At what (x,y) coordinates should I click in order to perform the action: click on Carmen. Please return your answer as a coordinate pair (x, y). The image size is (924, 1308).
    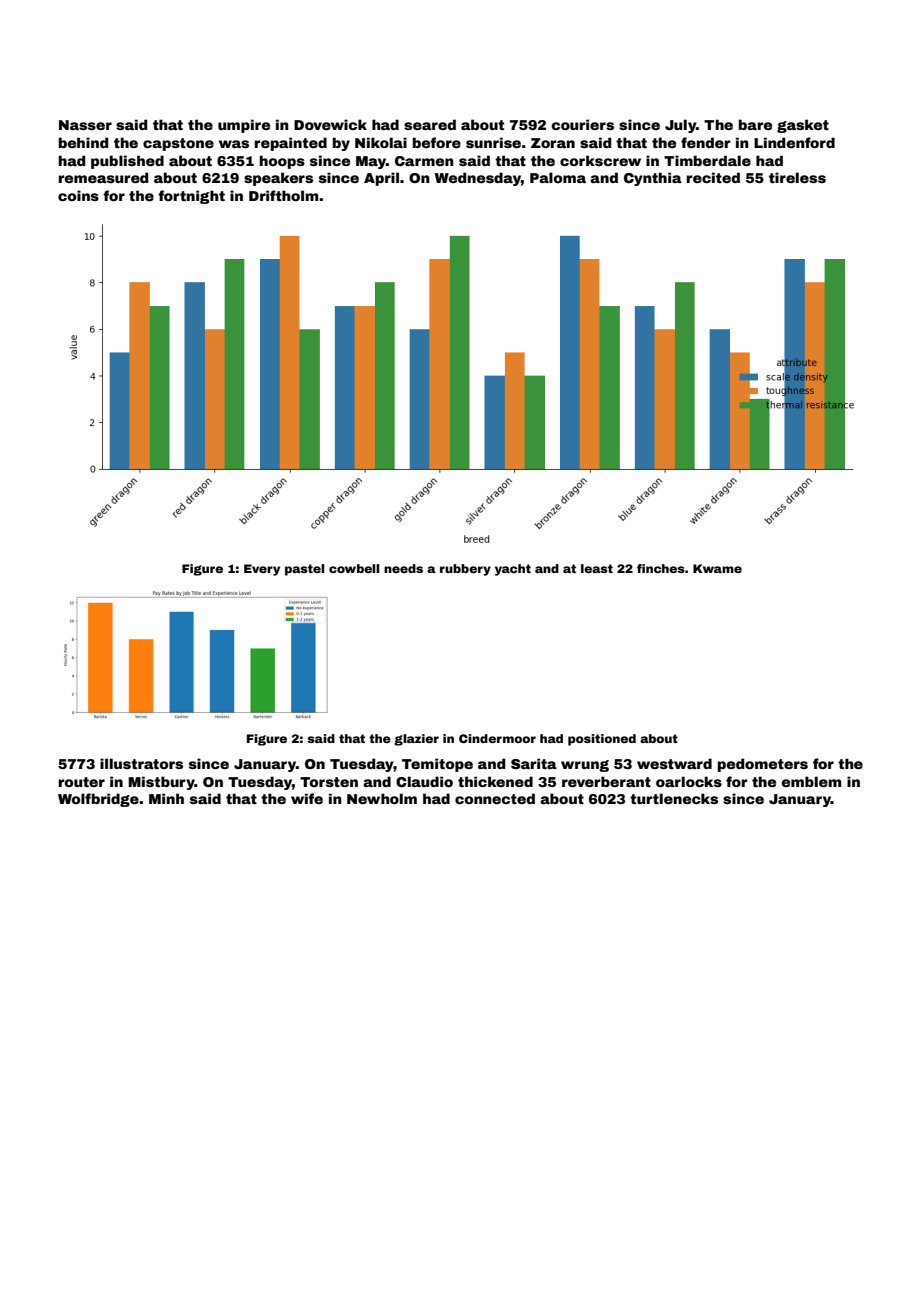
    Looking at the image, I should click on (424, 161).
